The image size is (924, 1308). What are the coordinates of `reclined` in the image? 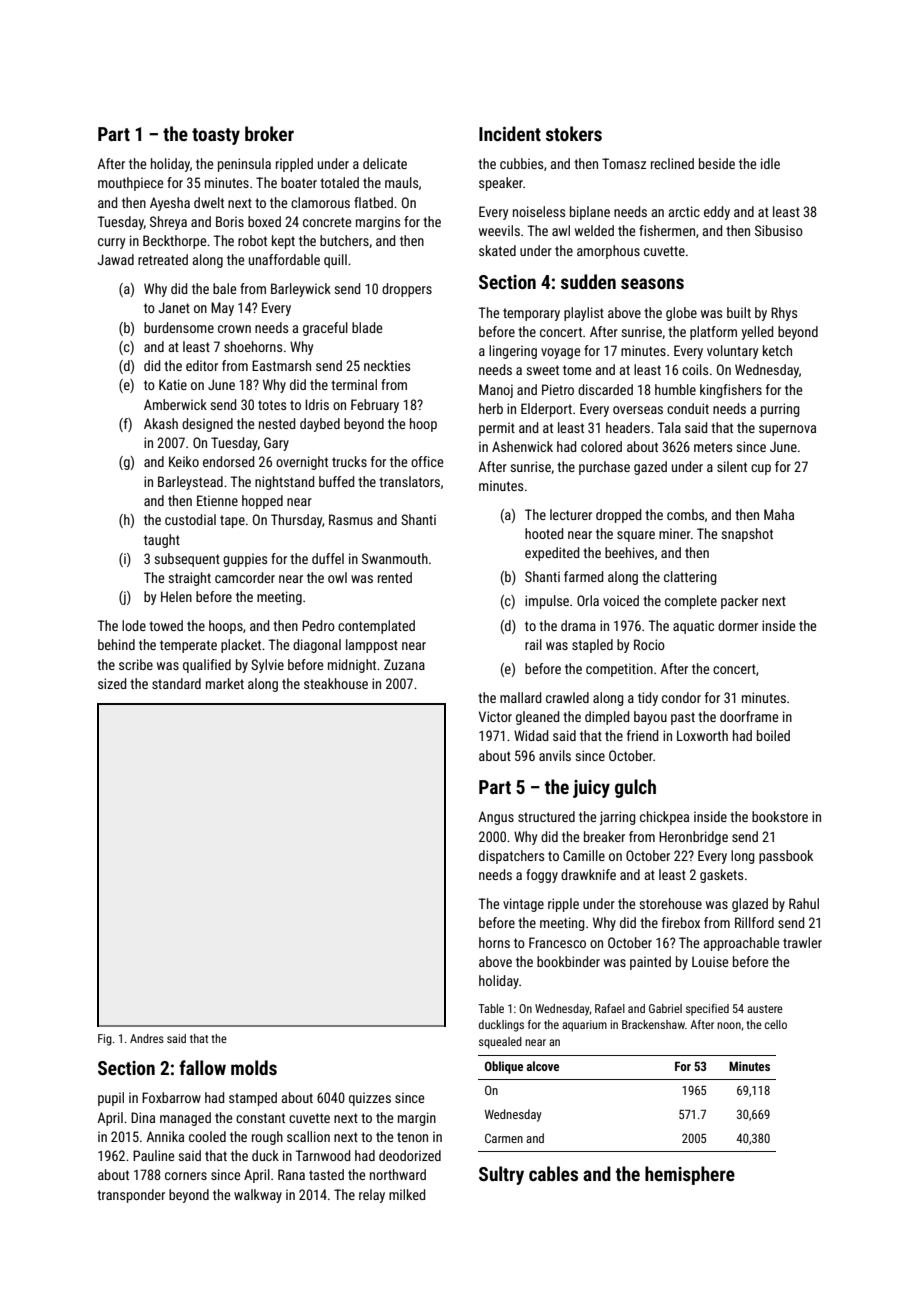 It's located at (672, 163).
